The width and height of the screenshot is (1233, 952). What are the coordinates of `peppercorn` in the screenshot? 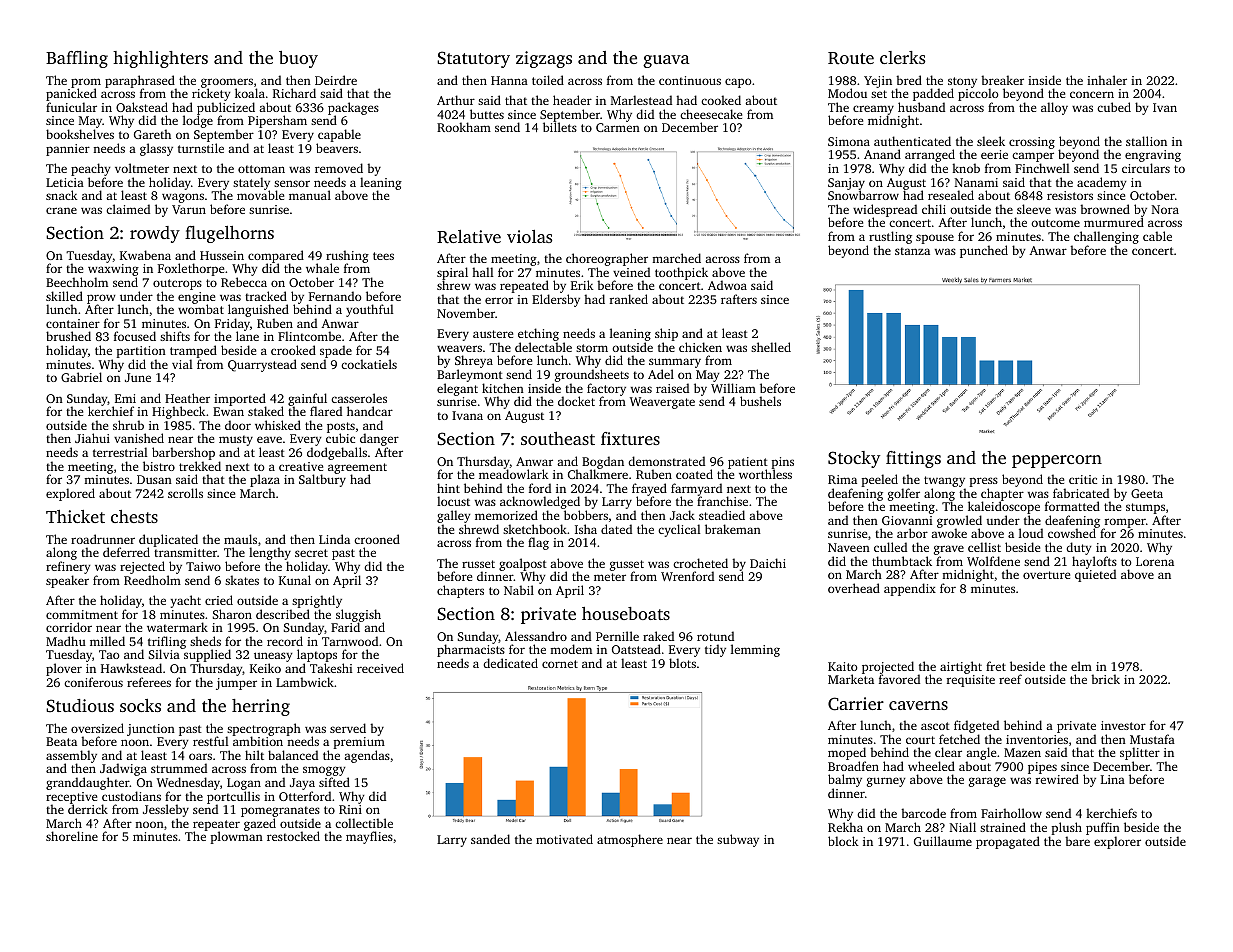 It's located at (1057, 461).
